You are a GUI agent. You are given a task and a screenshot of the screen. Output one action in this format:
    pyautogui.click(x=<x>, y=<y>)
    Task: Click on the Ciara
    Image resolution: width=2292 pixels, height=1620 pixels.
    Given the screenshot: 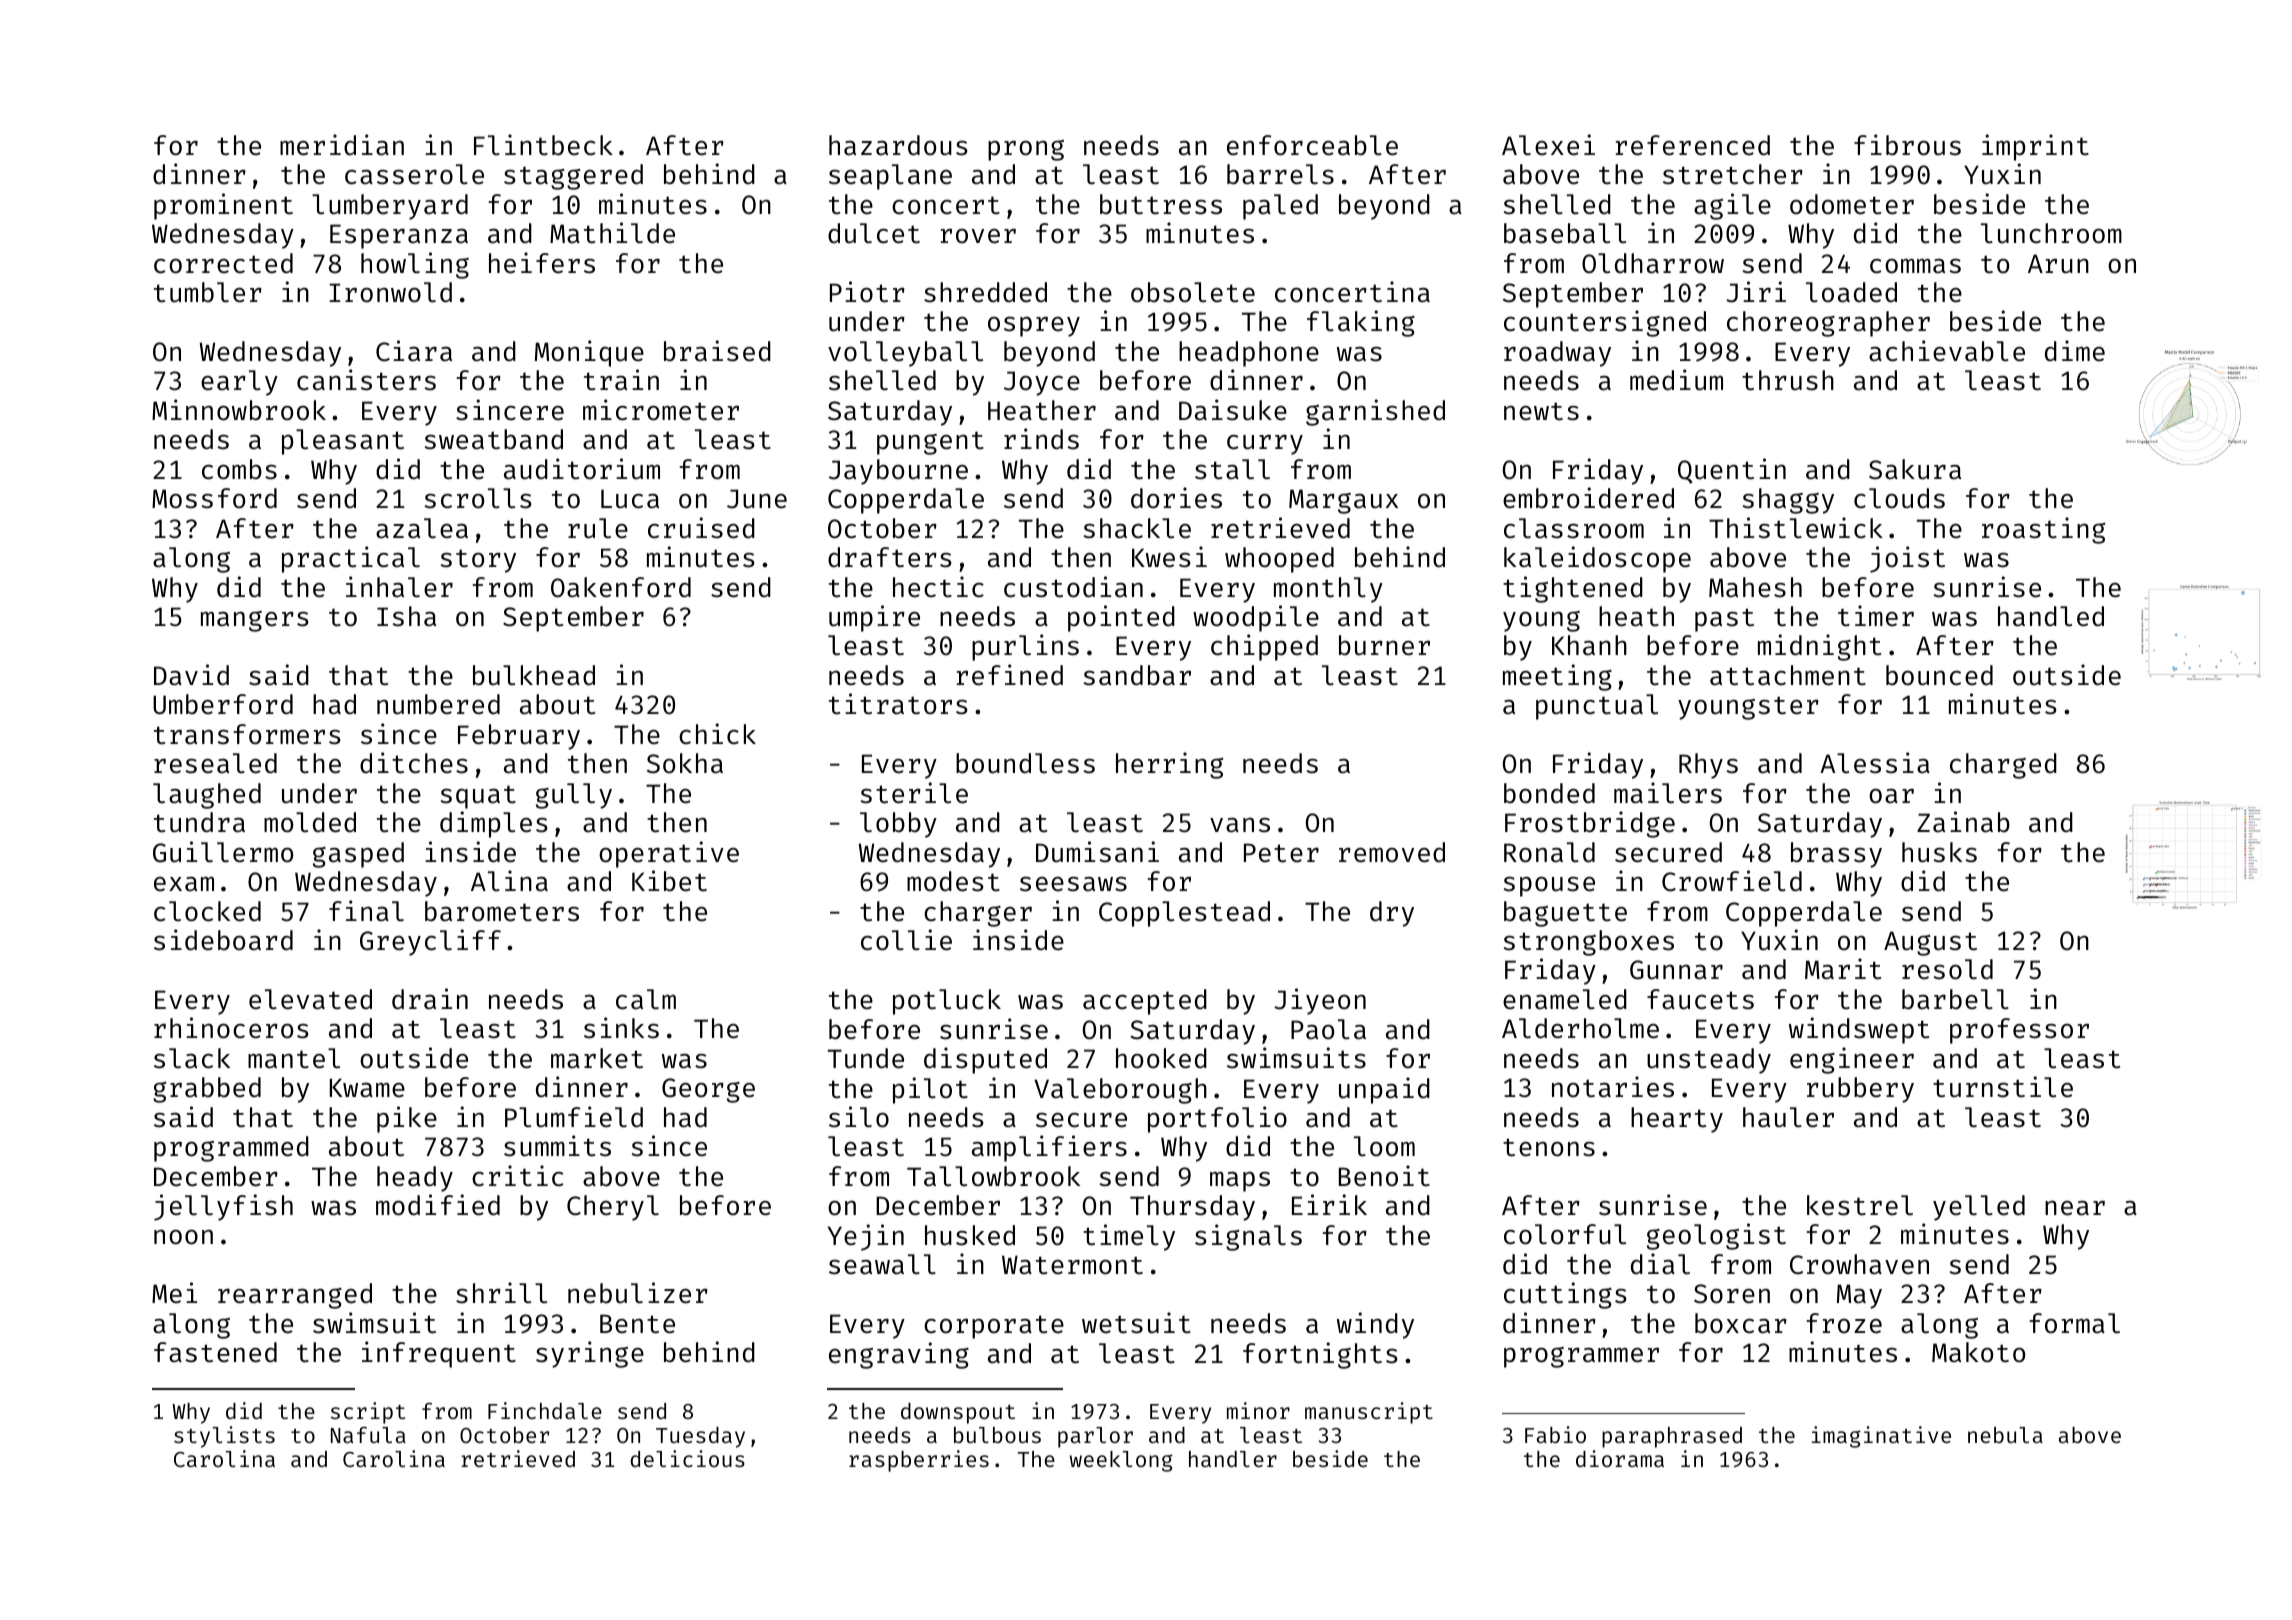 What is the action you would take?
    pyautogui.click(x=414, y=351)
